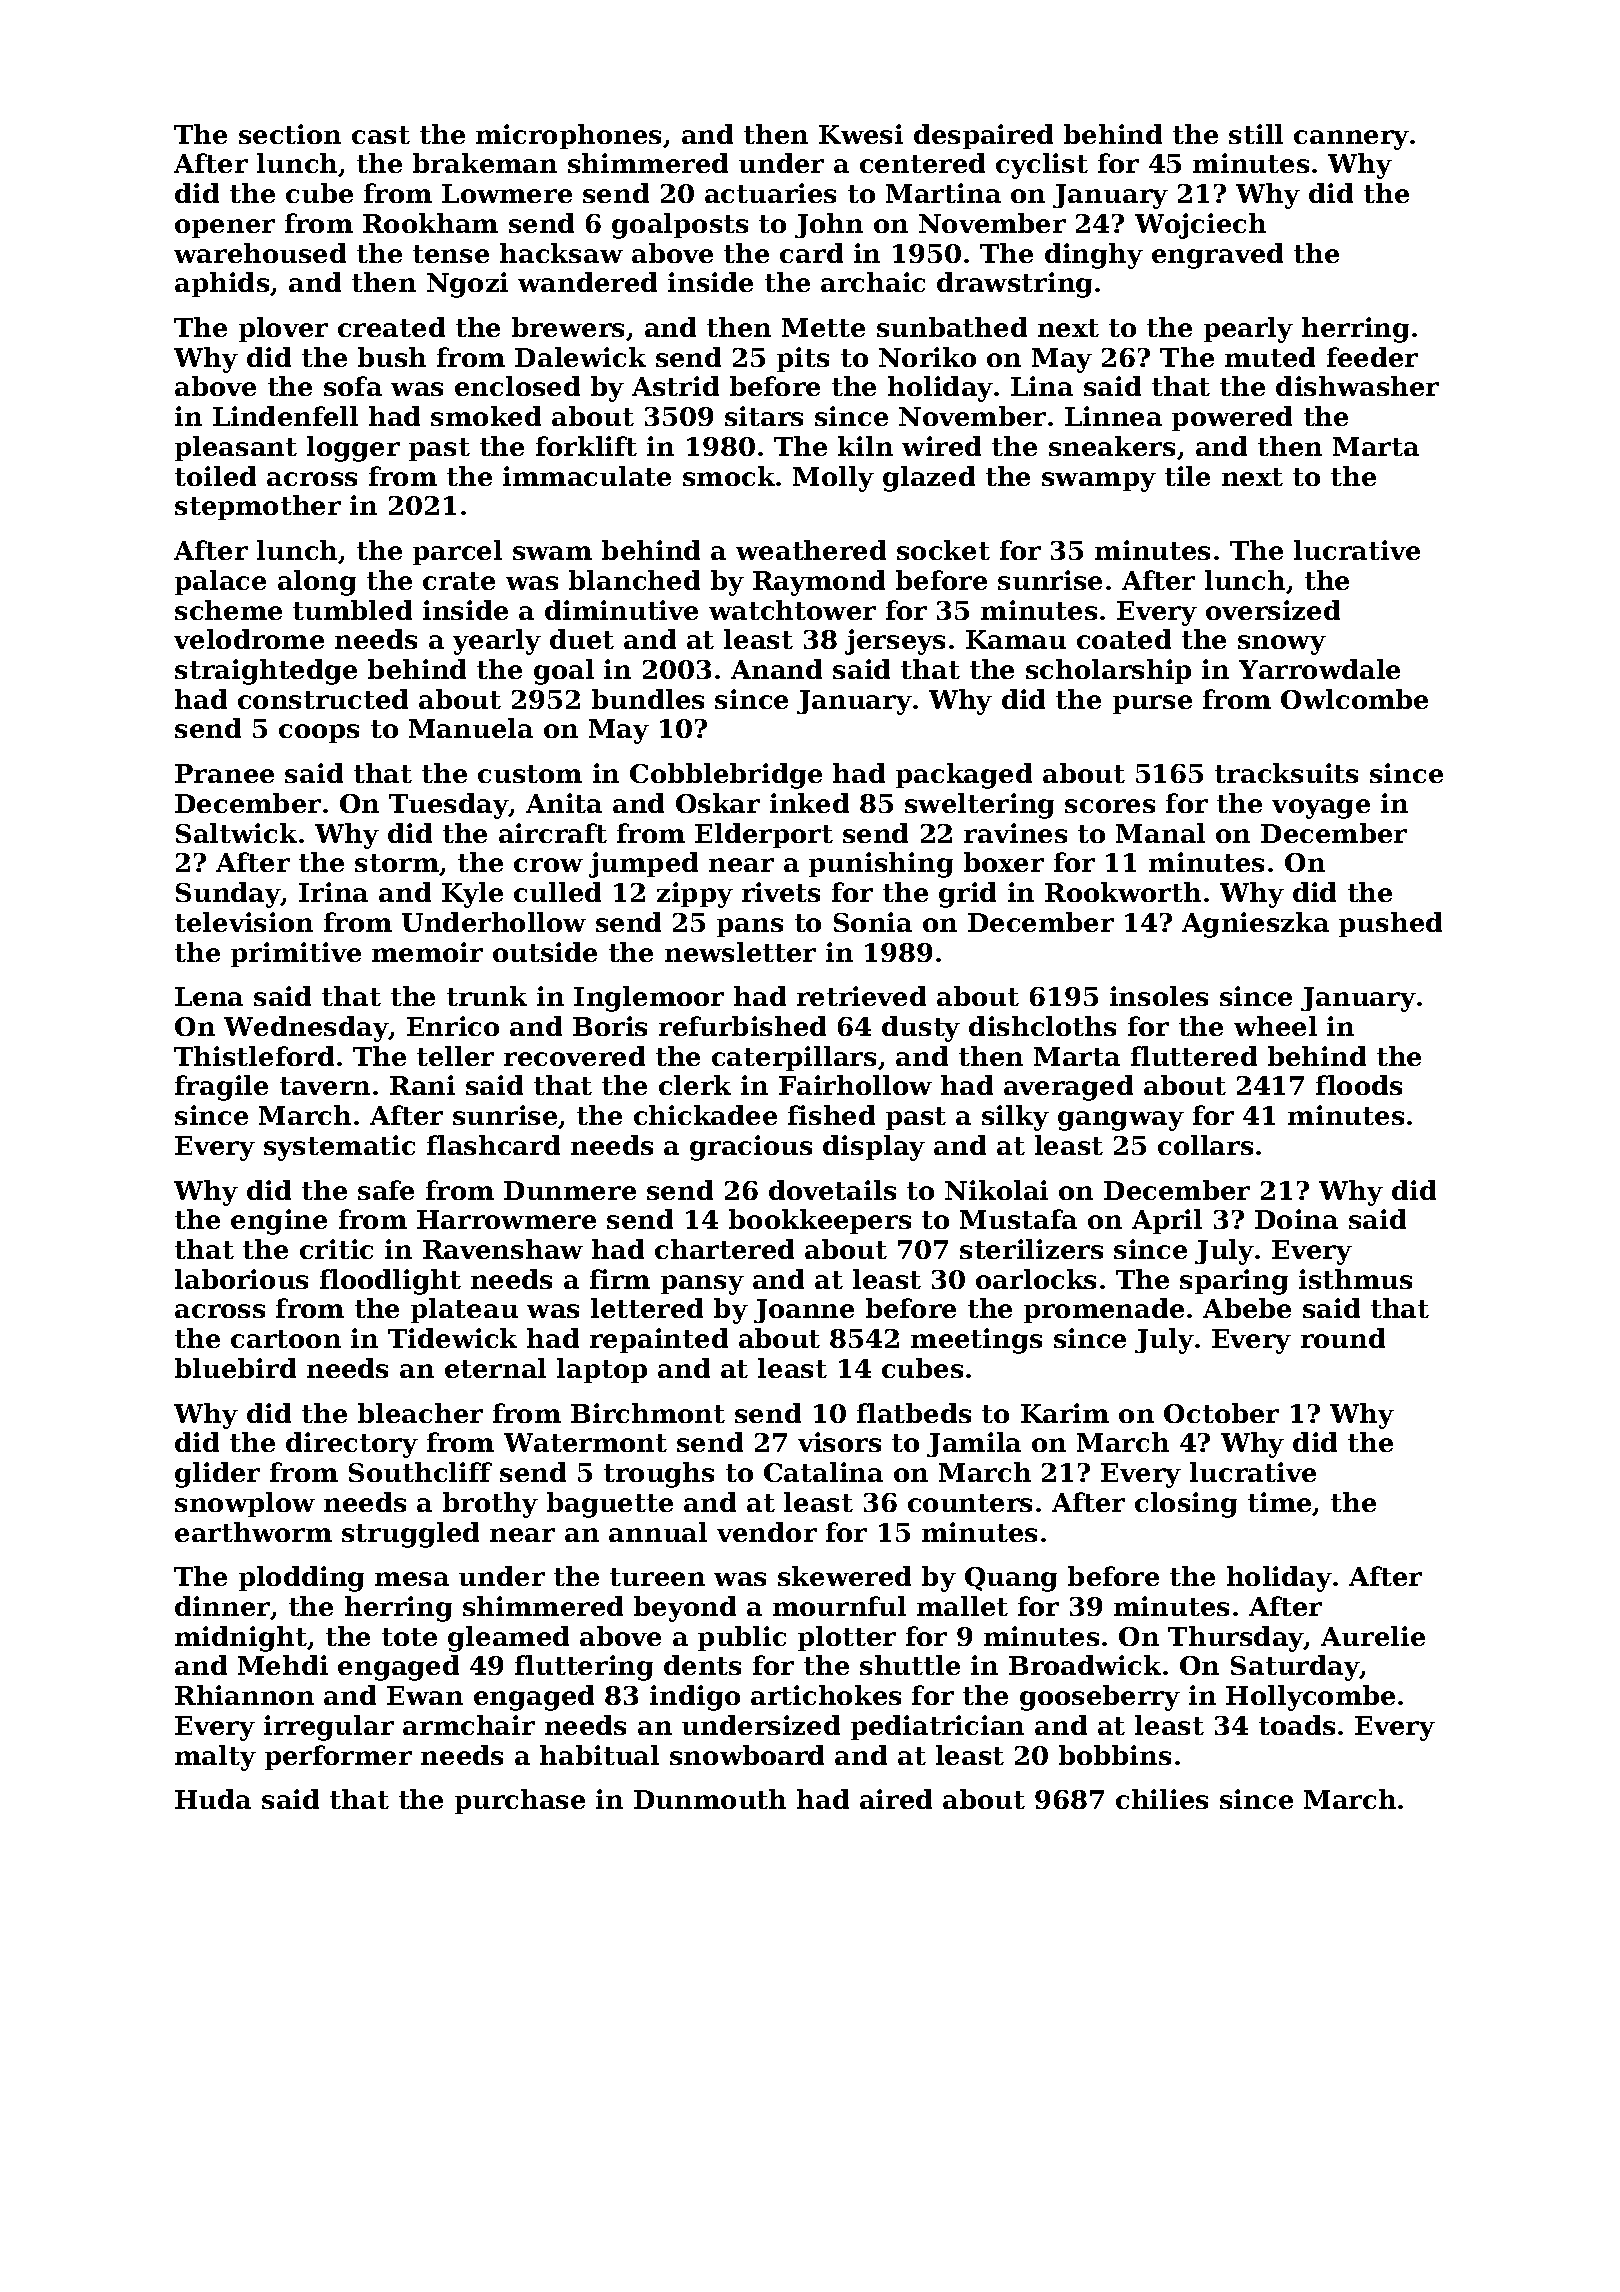 The image size is (1620, 2292). What do you see at coordinates (1256, 134) in the document?
I see `still` at bounding box center [1256, 134].
